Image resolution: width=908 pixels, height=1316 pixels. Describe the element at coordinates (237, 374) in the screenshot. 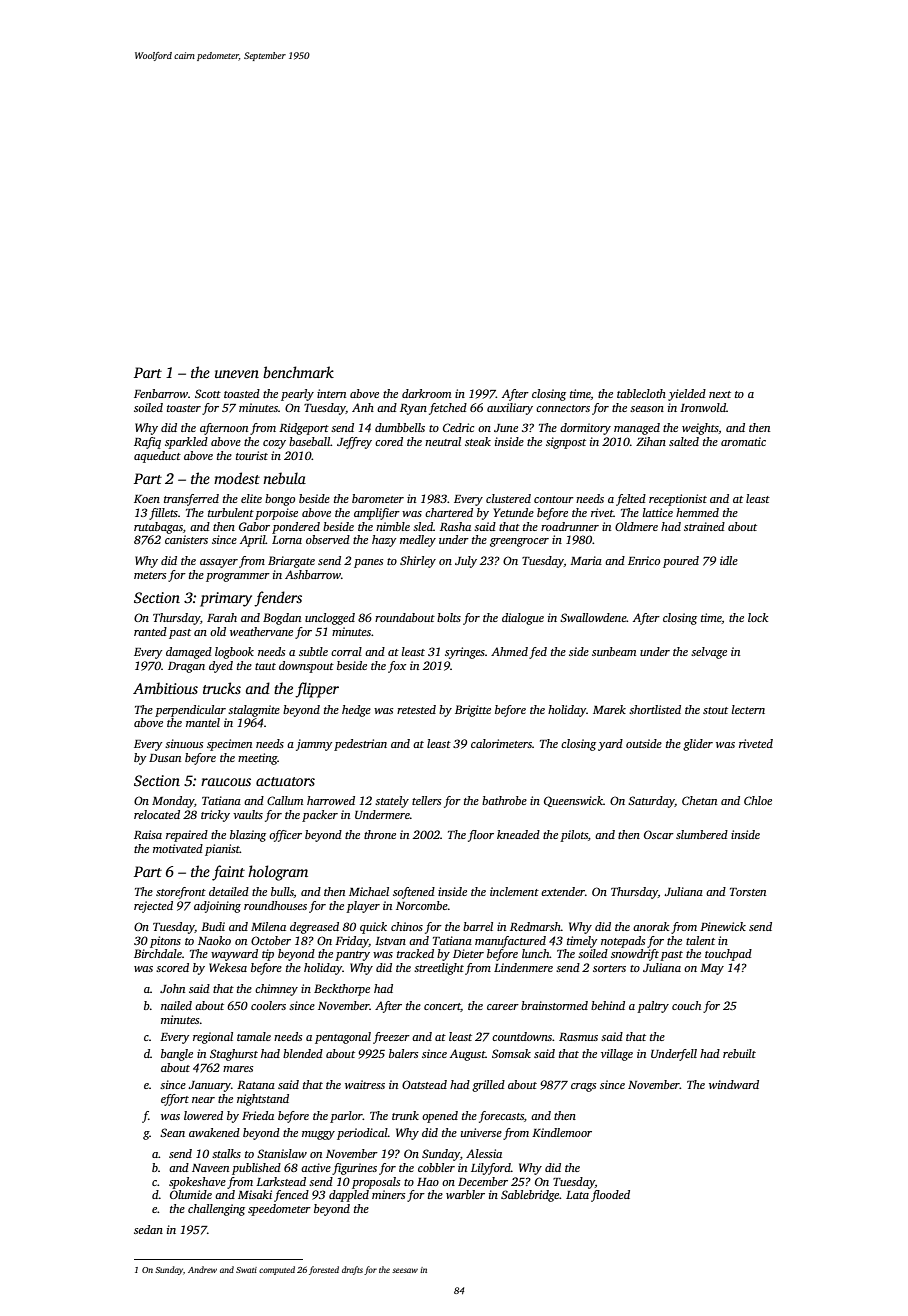

I see `uneven` at that location.
